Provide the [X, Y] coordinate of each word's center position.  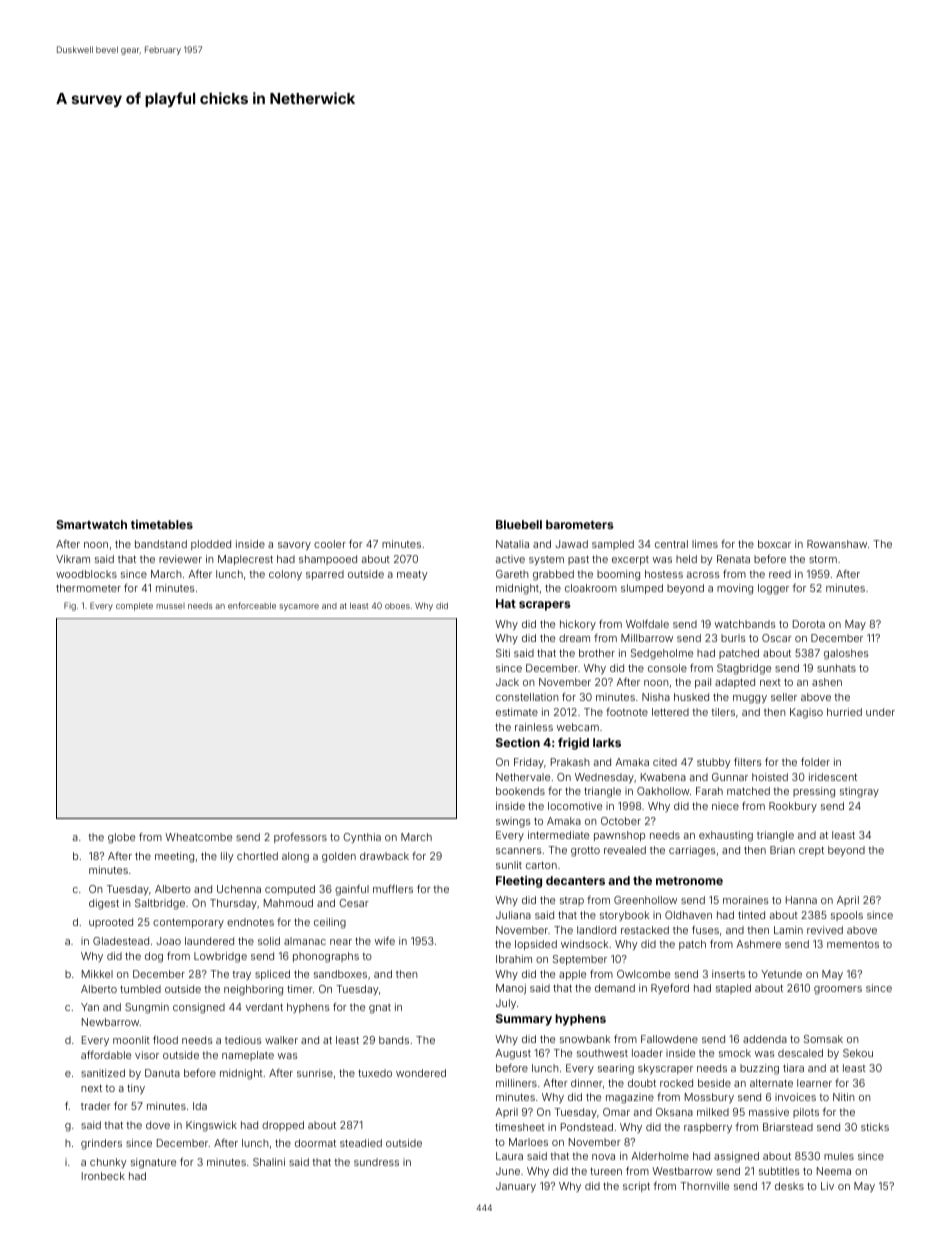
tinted [751, 915]
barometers [579, 524]
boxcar [774, 544]
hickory [578, 625]
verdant [264, 1007]
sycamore [299, 607]
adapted [735, 683]
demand [615, 988]
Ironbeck [103, 1176]
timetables [162, 524]
